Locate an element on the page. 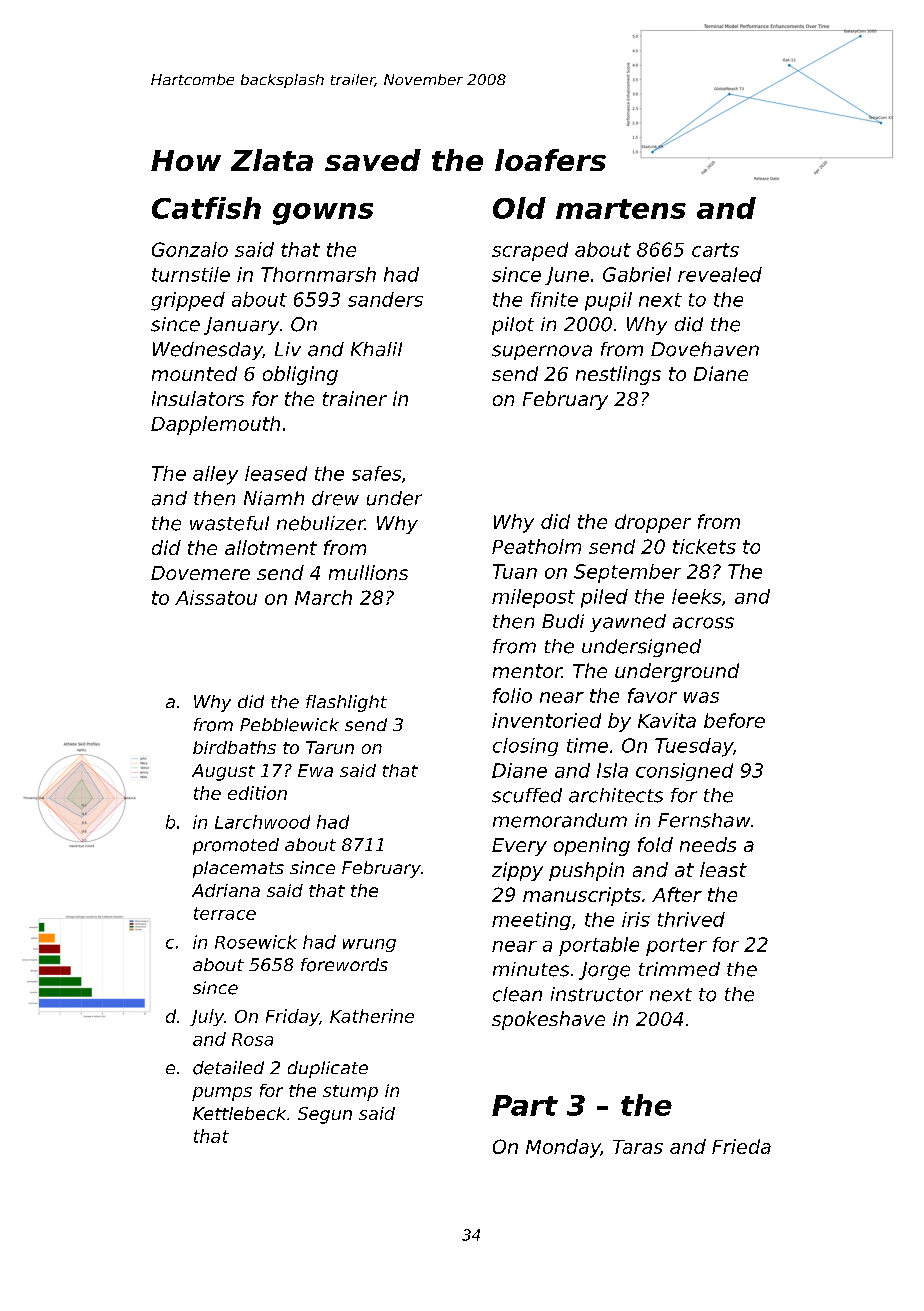 Image resolution: width=924 pixels, height=1311 pixels. Tuan is located at coordinates (515, 571).
